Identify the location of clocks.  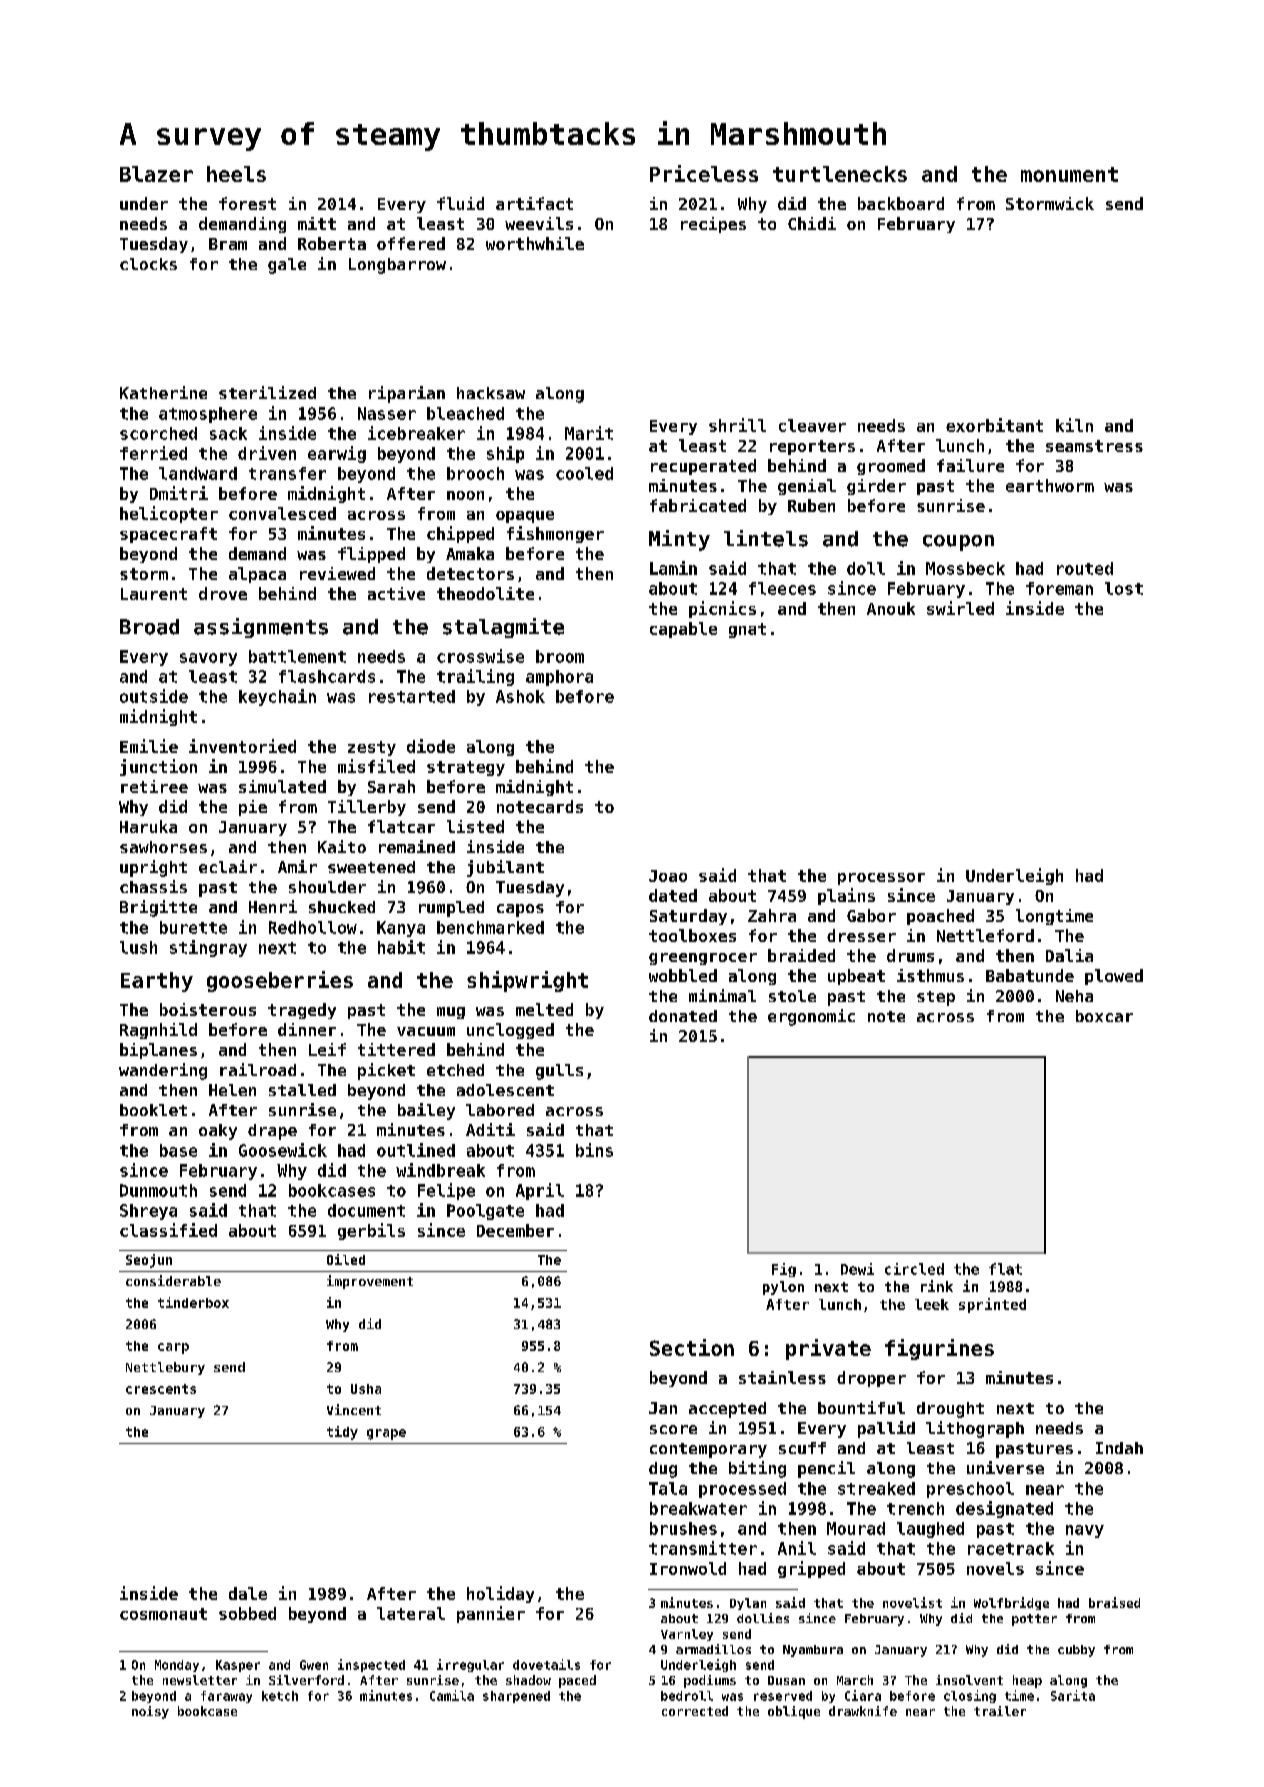
(148, 264).
